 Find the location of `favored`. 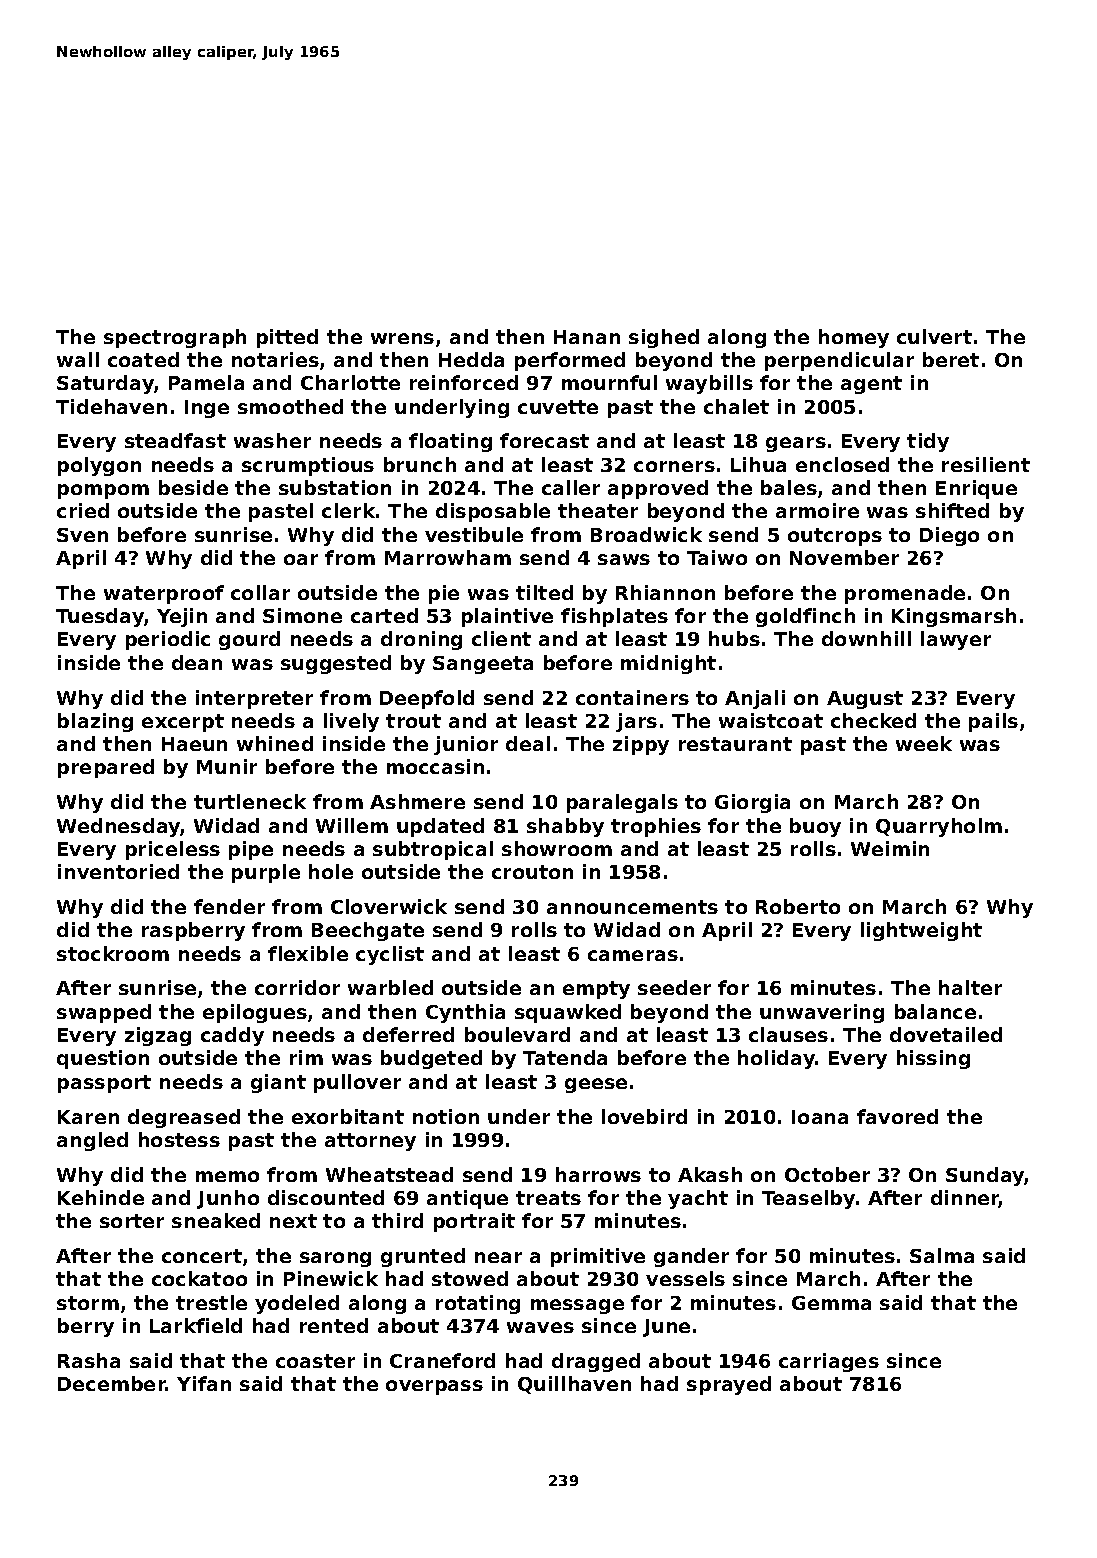

favored is located at coordinates (897, 1116).
